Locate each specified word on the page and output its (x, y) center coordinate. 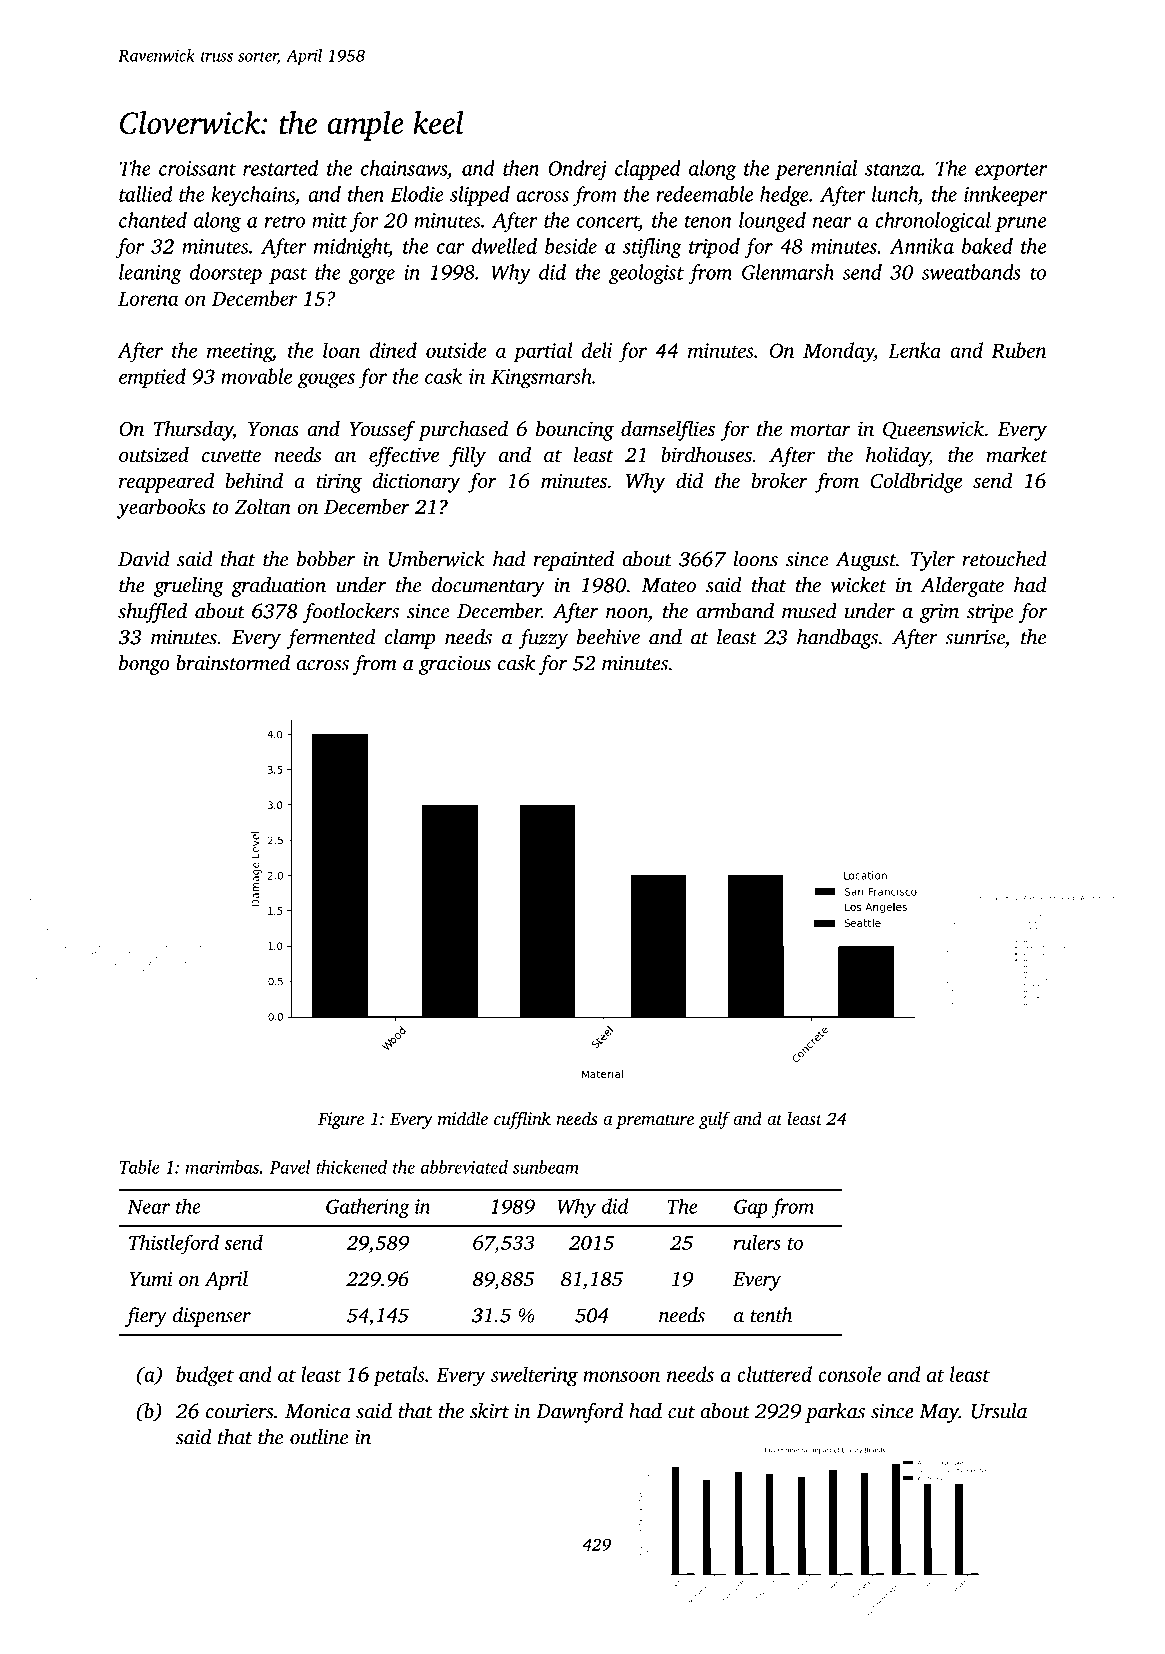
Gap (751, 1208)
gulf (714, 1120)
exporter (1011, 171)
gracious (455, 665)
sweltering (534, 1376)
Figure (341, 1120)
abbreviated (464, 1167)
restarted (280, 168)
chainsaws (404, 168)
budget (205, 1376)
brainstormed (233, 663)
